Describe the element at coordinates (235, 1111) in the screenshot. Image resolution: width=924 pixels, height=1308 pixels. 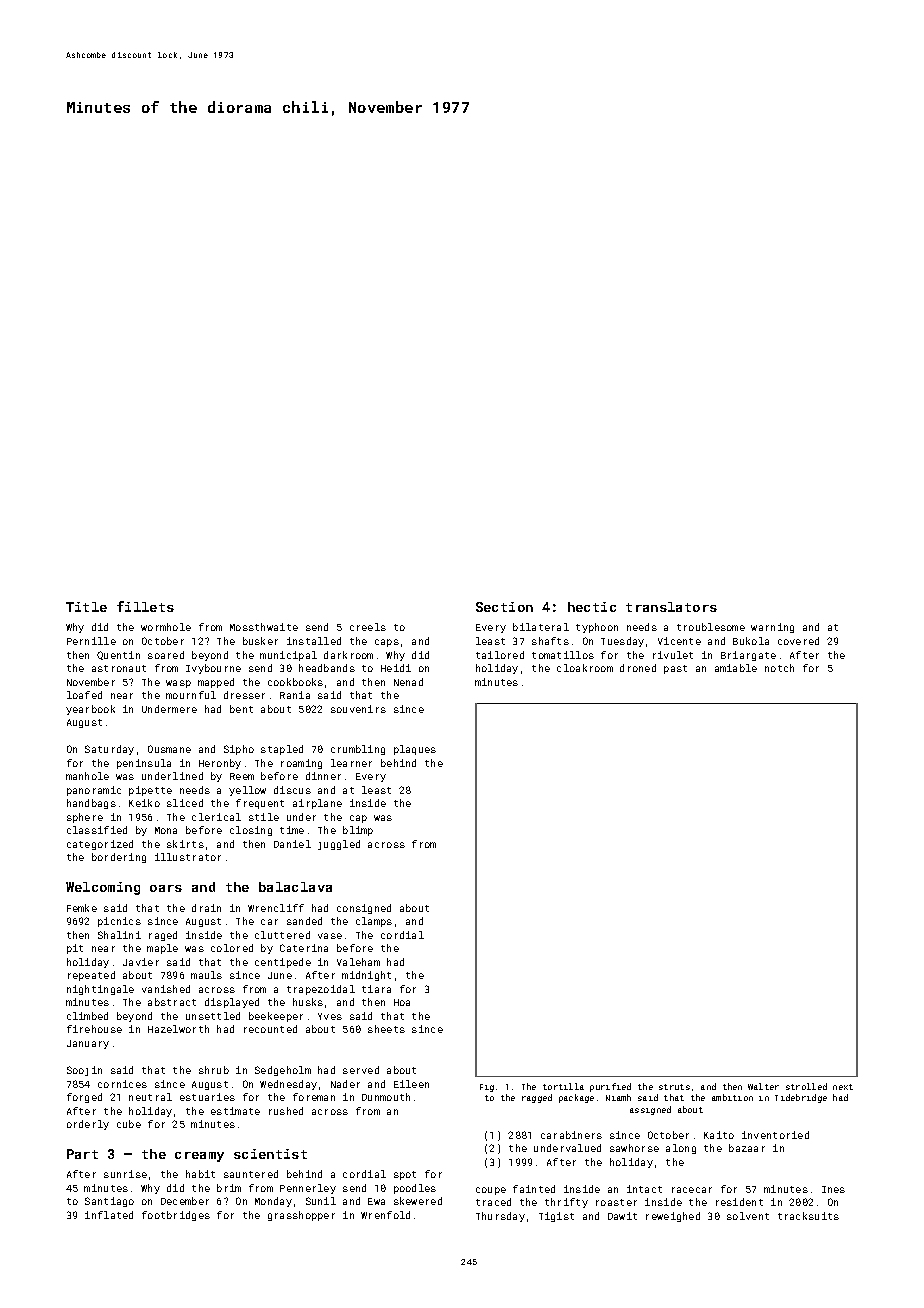
I see `estimate` at that location.
